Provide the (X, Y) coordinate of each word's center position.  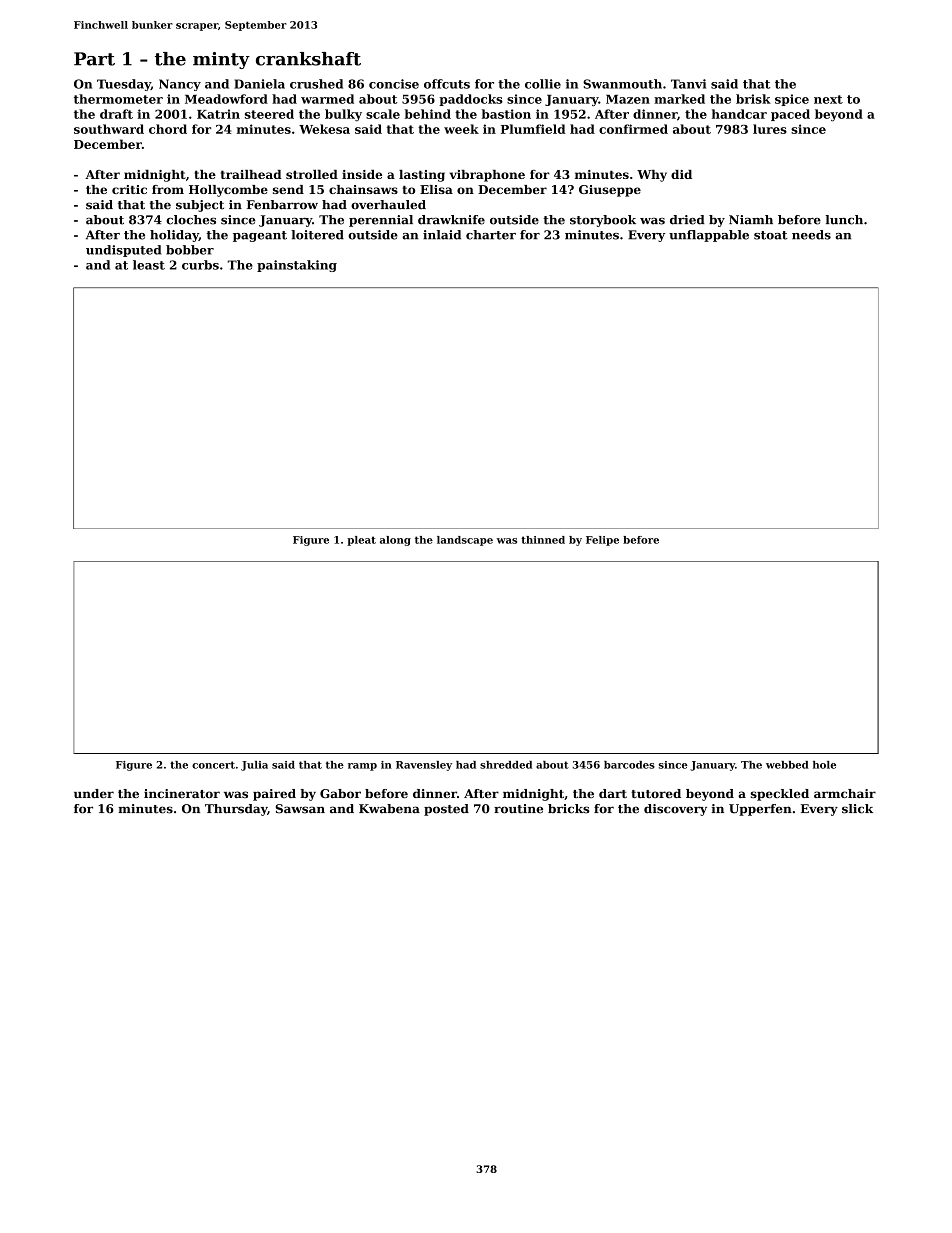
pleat (361, 541)
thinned (543, 540)
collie (543, 84)
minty (221, 60)
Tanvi (688, 84)
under (94, 793)
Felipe (602, 541)
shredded (506, 765)
